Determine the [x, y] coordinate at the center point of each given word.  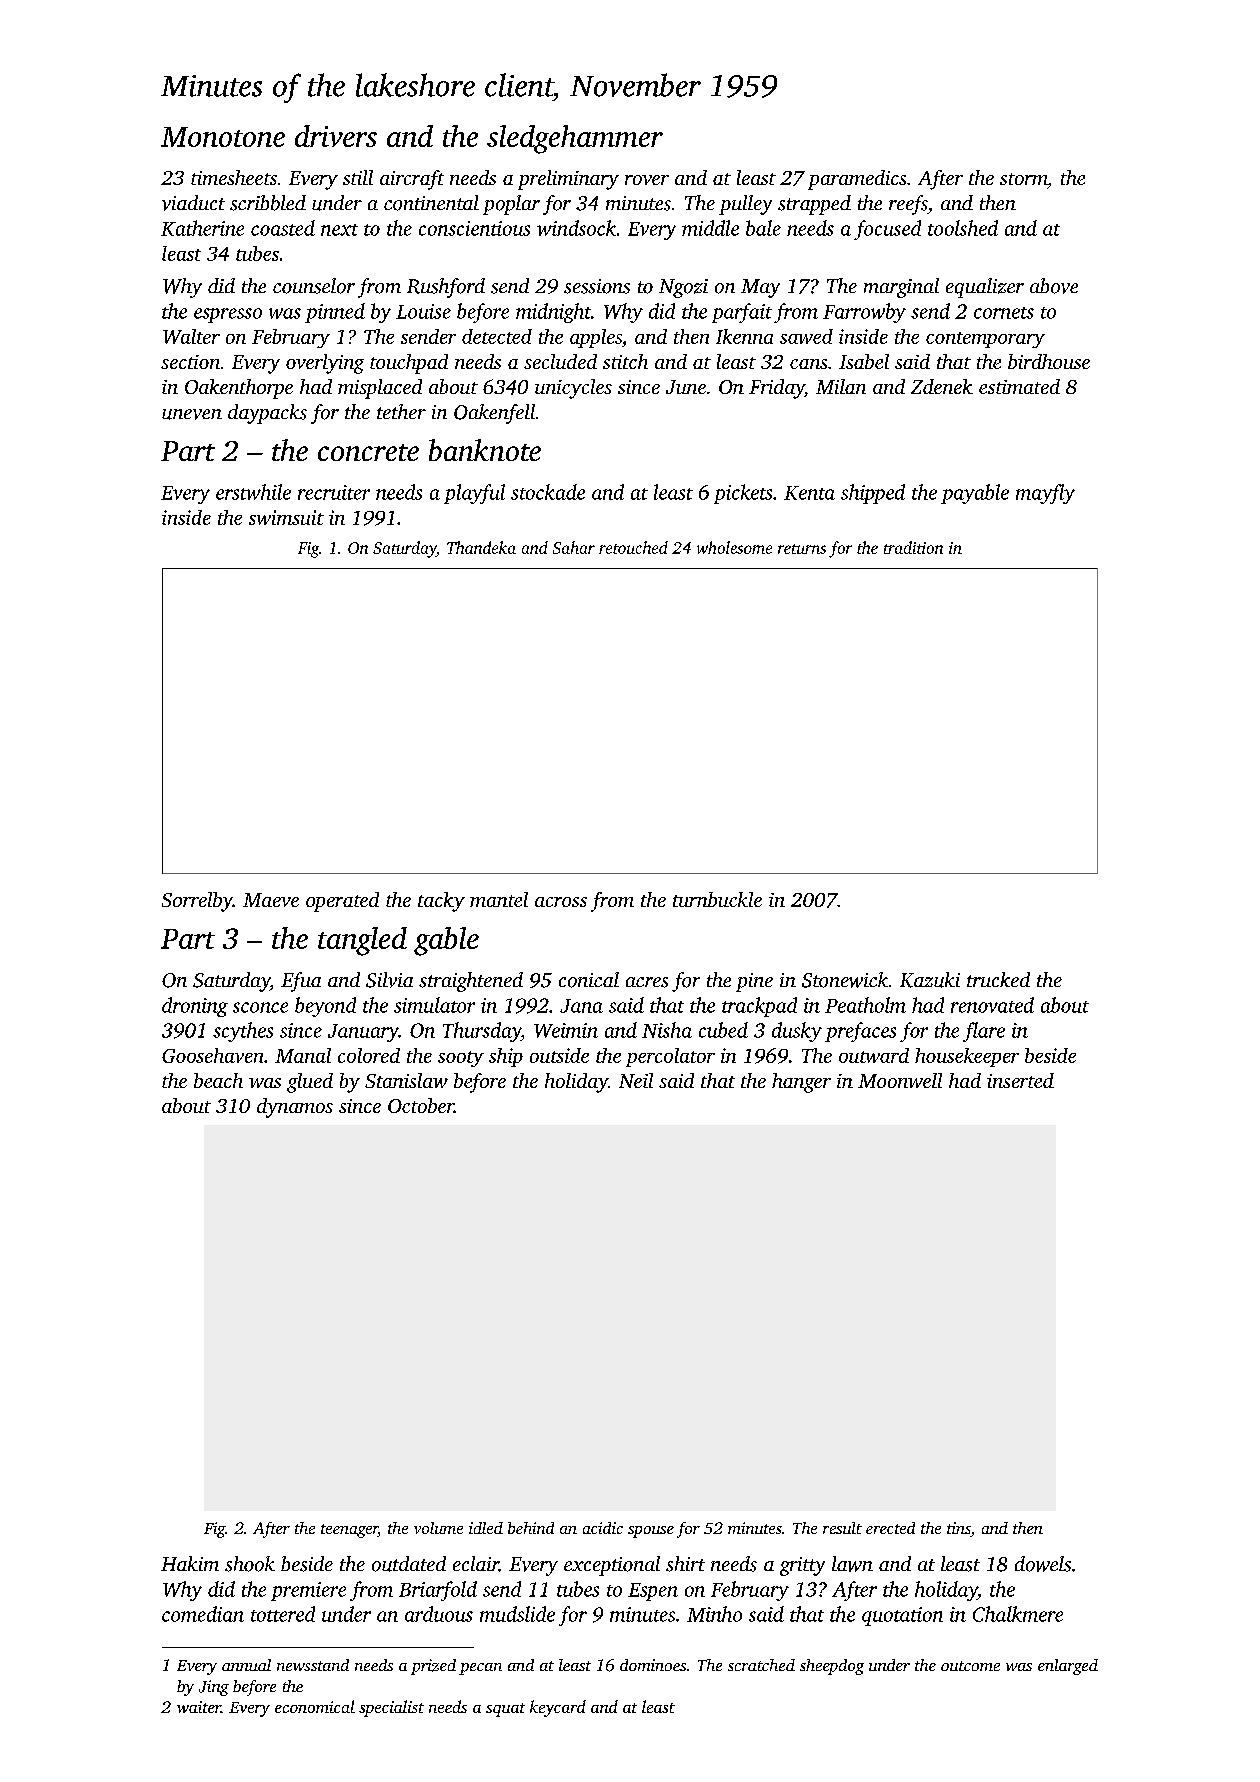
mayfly [1045, 494]
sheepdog [832, 1667]
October [421, 1105]
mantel [499, 899]
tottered [283, 1614]
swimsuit [286, 517]
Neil [636, 1080]
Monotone [223, 137]
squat [505, 1710]
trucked [998, 979]
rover [647, 180]
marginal [901, 288]
